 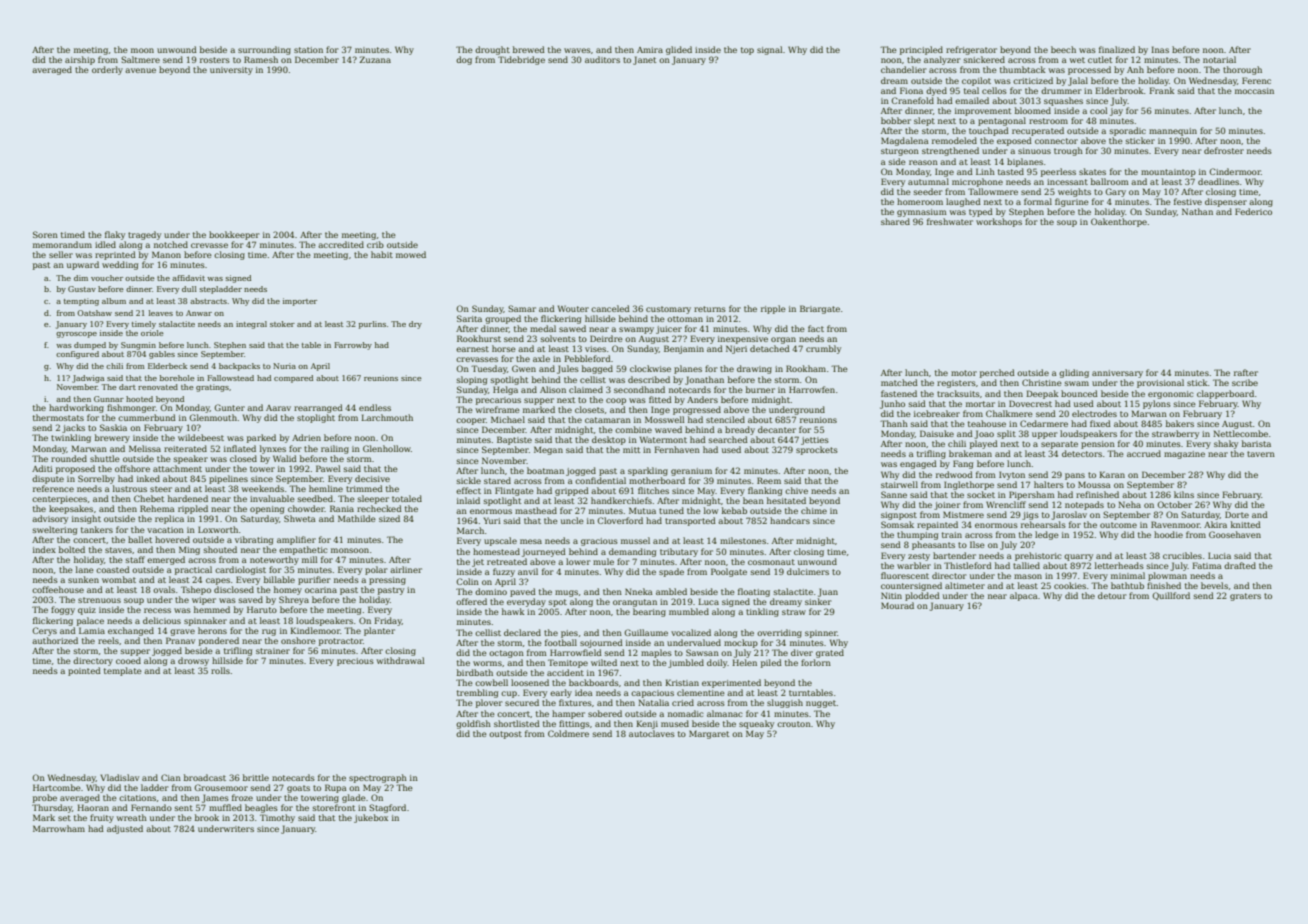 What do you see at coordinates (912, 100) in the document?
I see `Cranefold` at bounding box center [912, 100].
